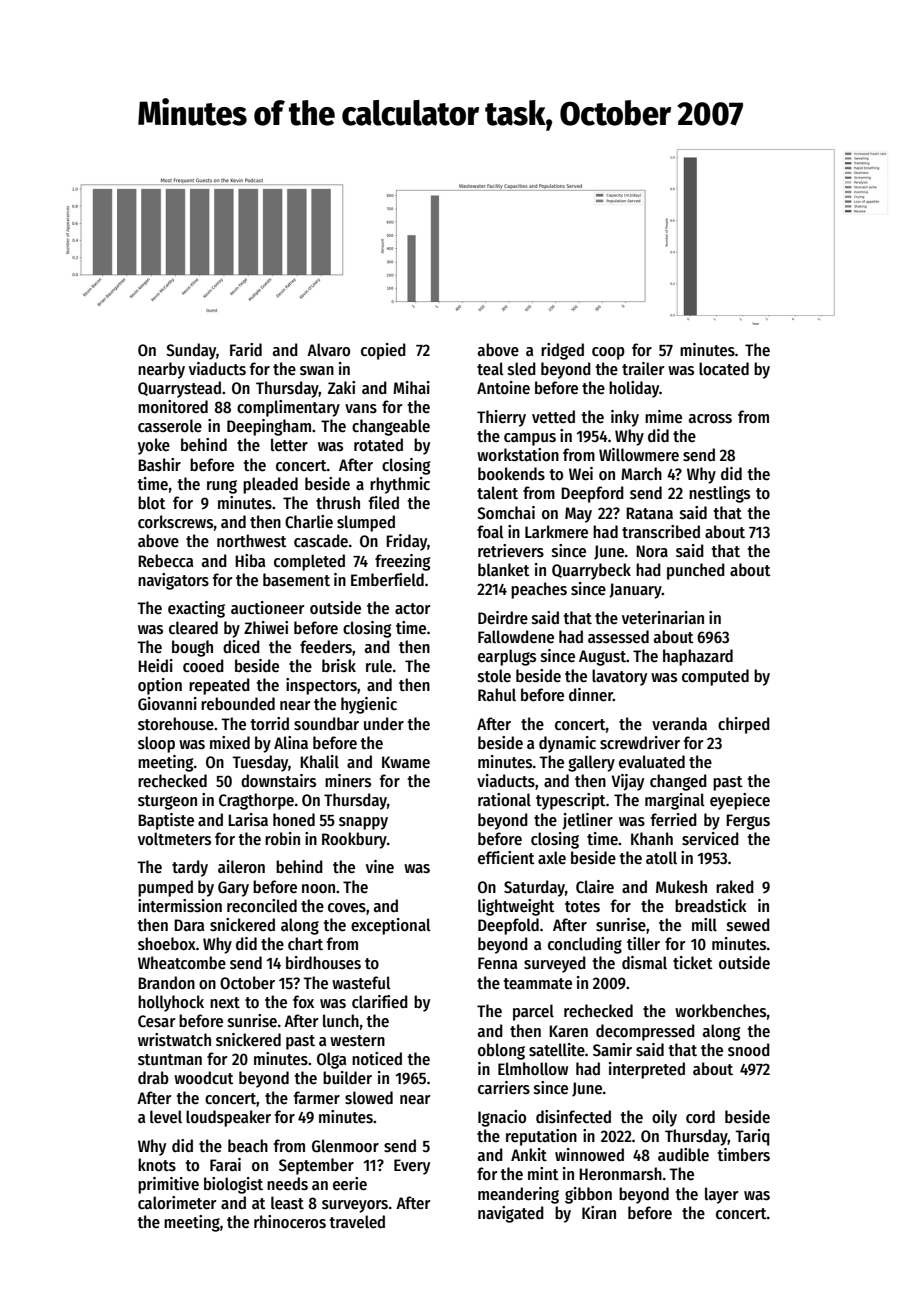 This document has width=908, height=1316. What do you see at coordinates (589, 1155) in the document?
I see `winnowed` at bounding box center [589, 1155].
